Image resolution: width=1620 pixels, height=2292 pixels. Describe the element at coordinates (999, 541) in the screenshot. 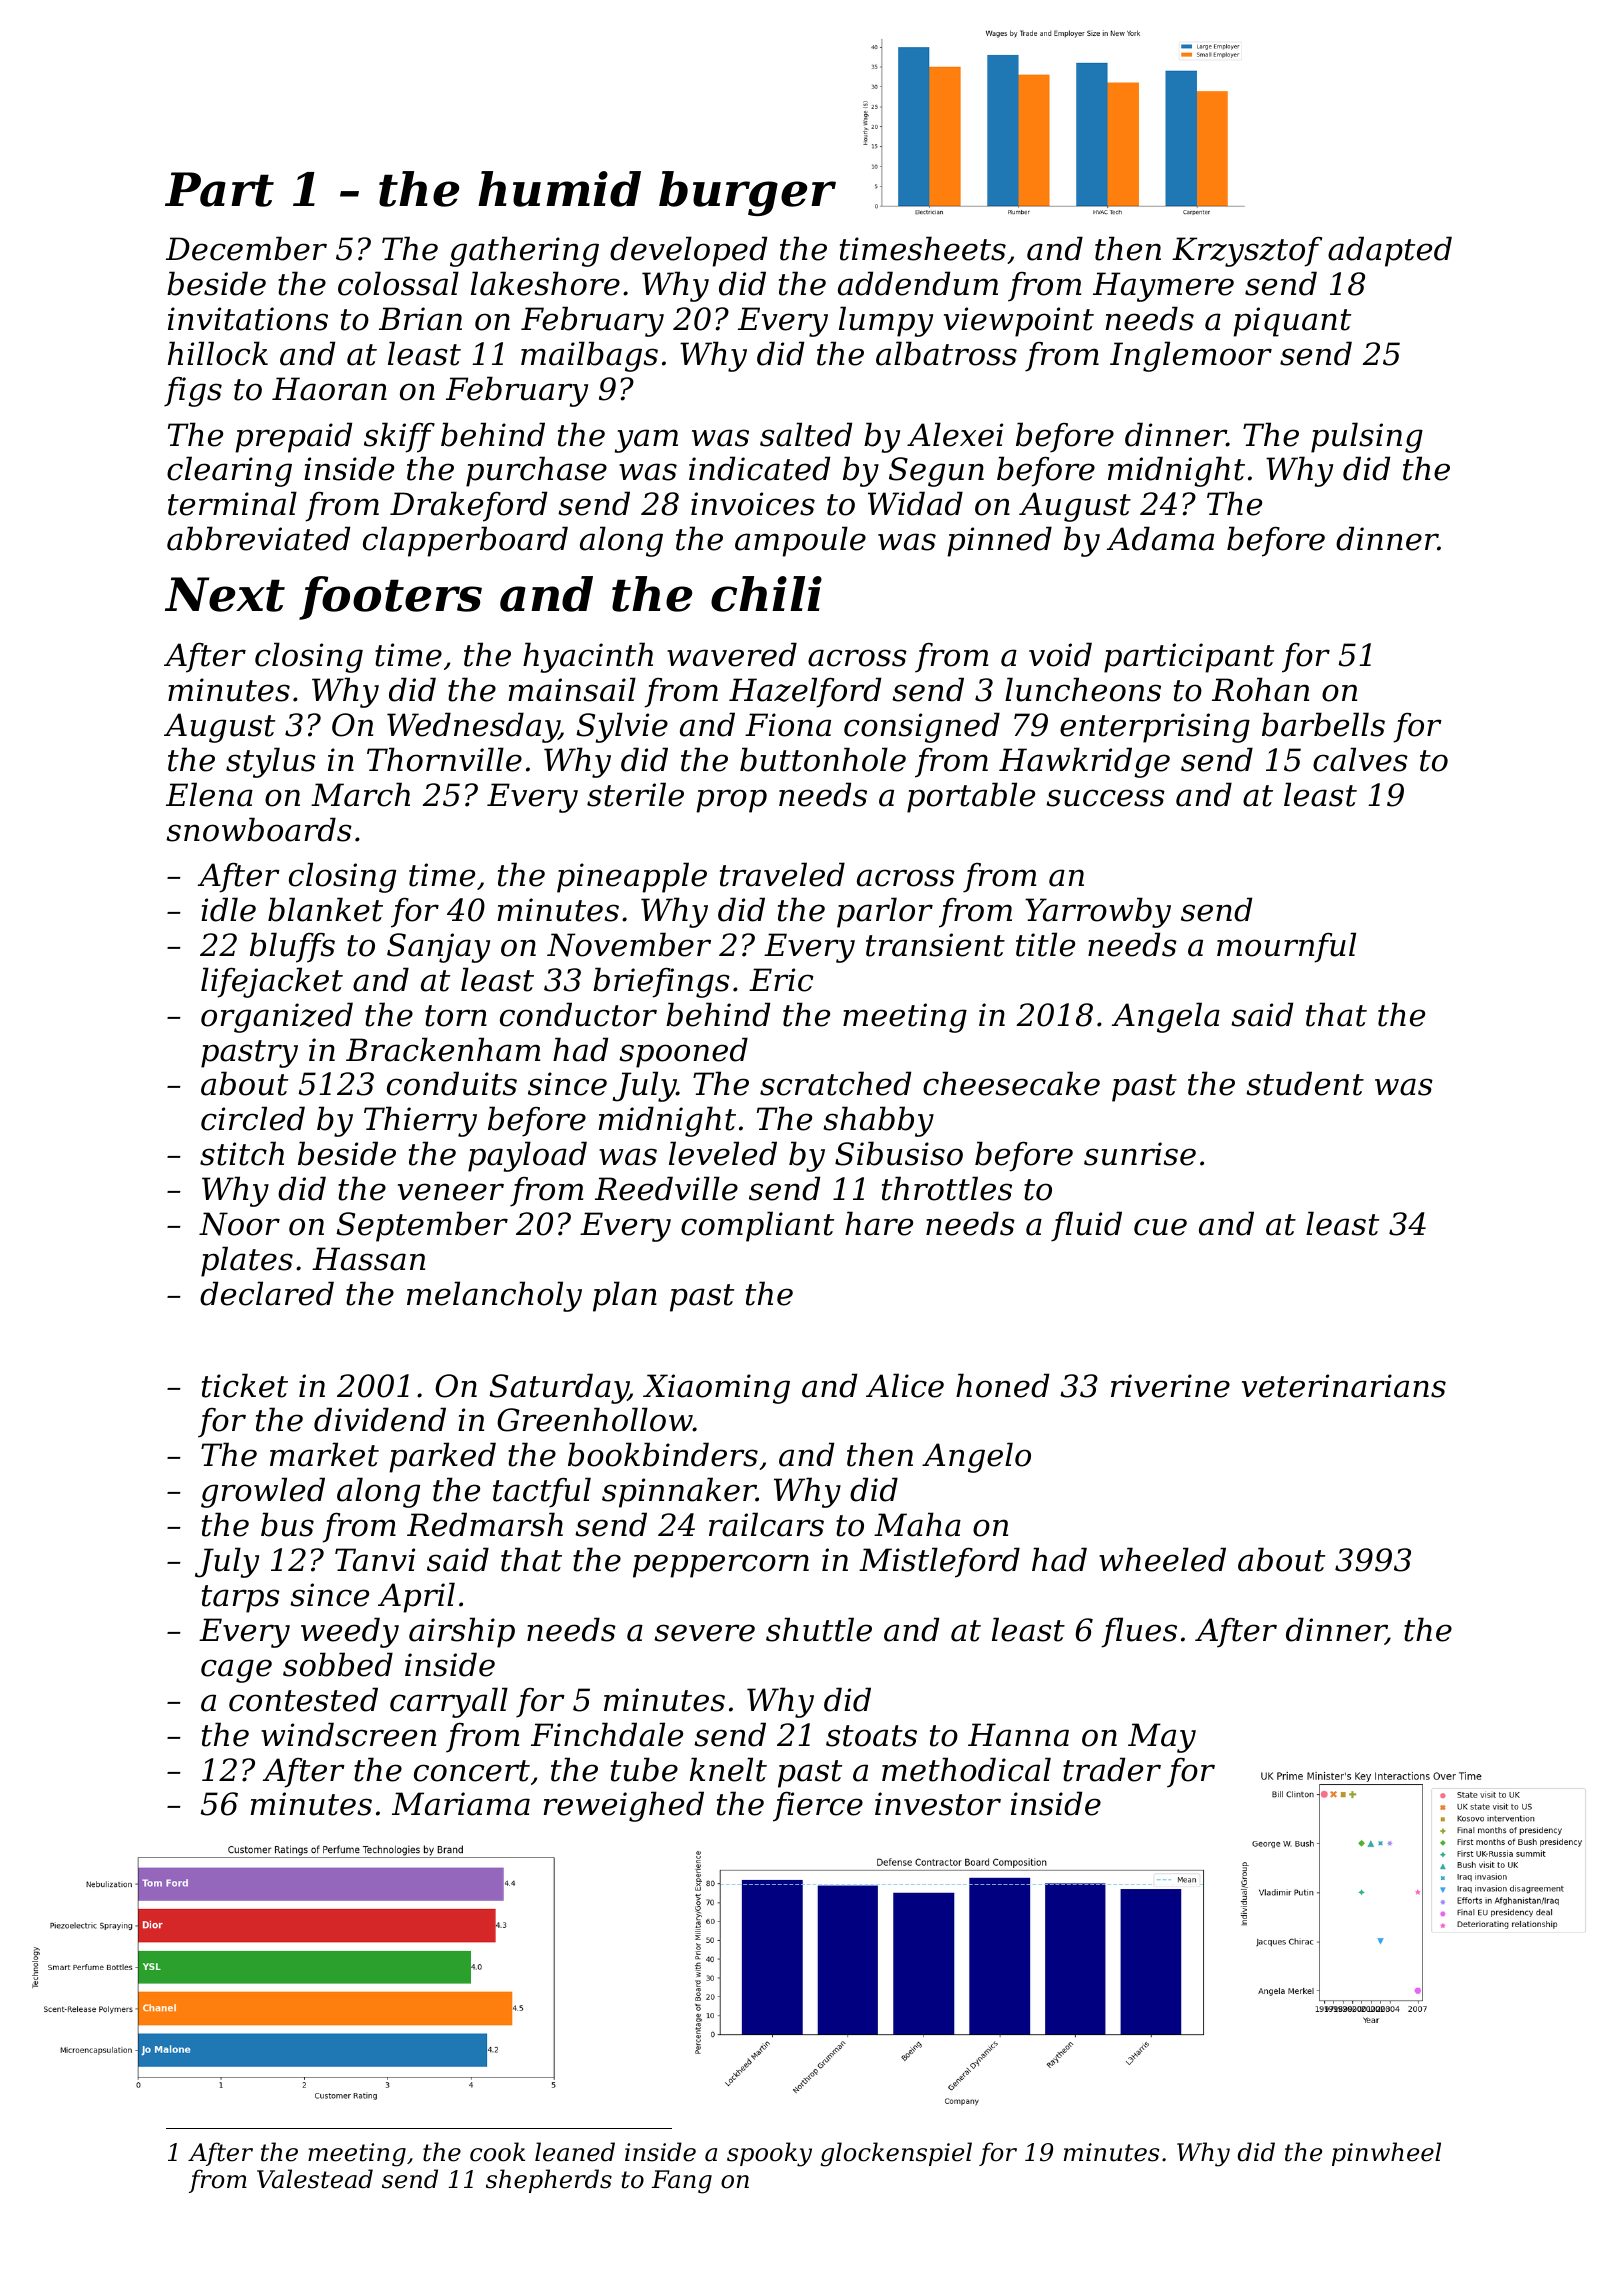

I see `pinned` at that location.
